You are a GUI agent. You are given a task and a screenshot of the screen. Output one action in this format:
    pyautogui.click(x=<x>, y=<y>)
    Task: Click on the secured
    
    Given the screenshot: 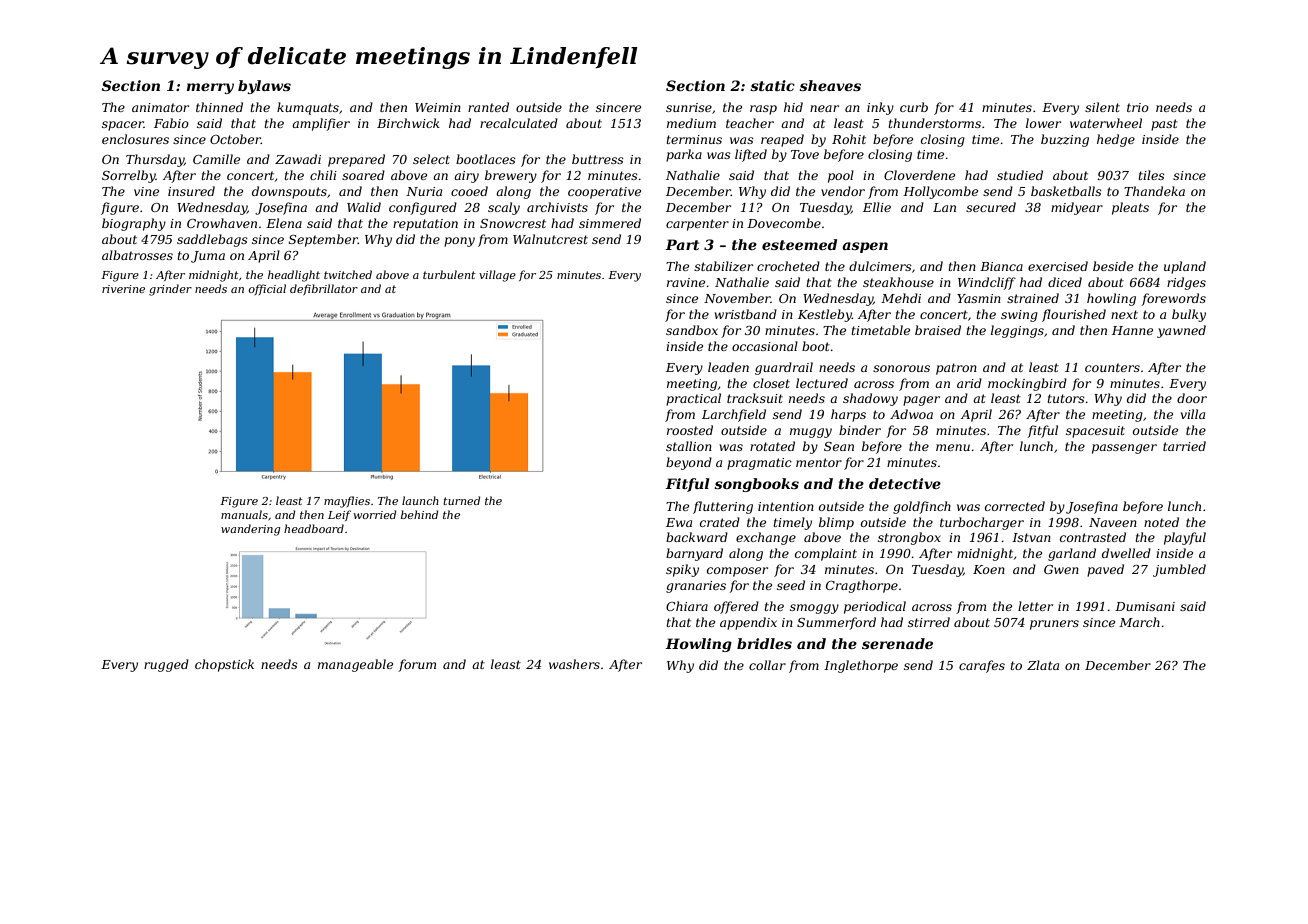 What is the action you would take?
    pyautogui.click(x=991, y=207)
